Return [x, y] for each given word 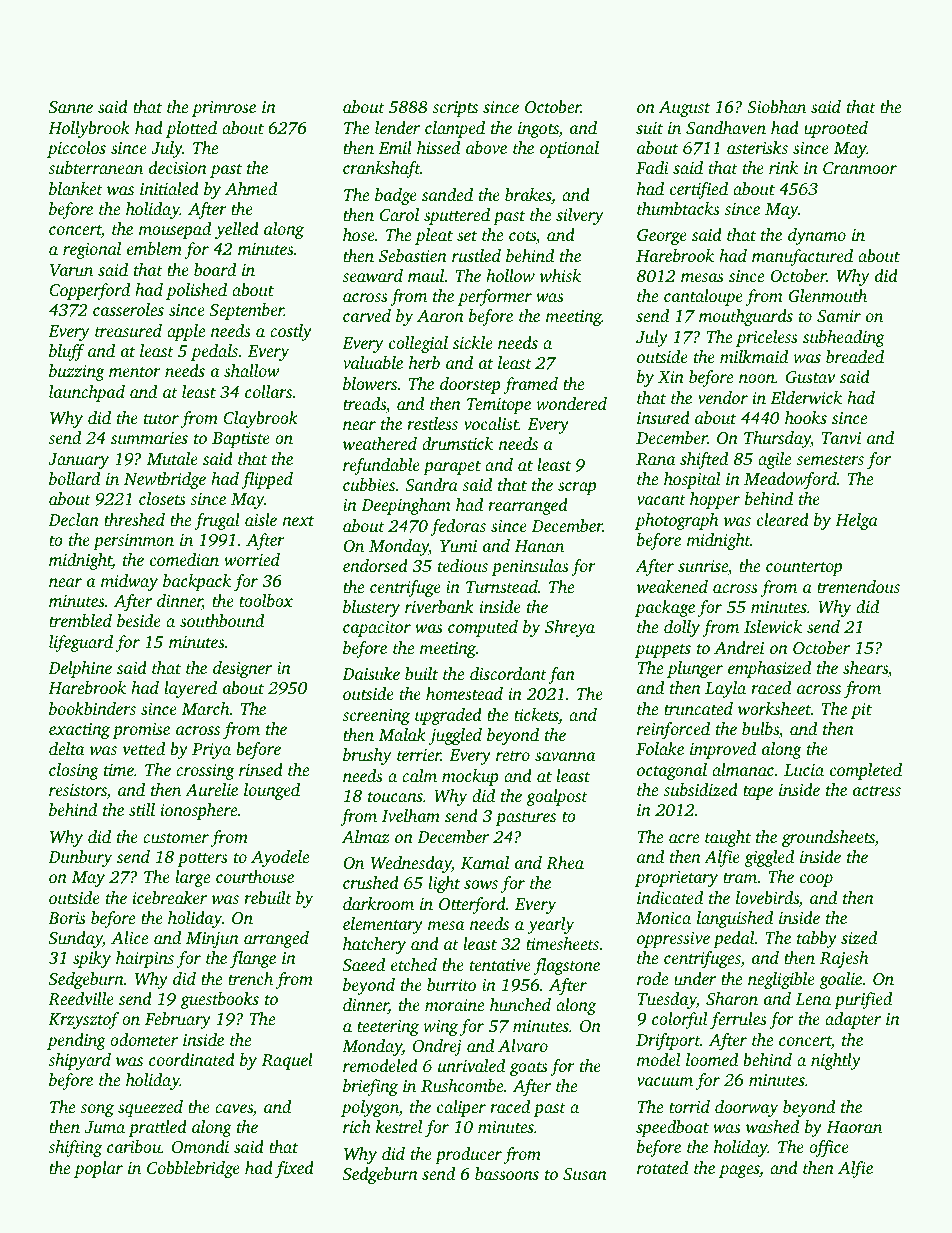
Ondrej [437, 1047]
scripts [455, 109]
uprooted [836, 129]
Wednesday [411, 864]
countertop [804, 569]
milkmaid [754, 356]
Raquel [287, 1061]
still [142, 809]
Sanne [71, 107]
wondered [571, 403]
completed [866, 771]
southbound [222, 620]
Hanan [539, 546]
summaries [149, 438]
